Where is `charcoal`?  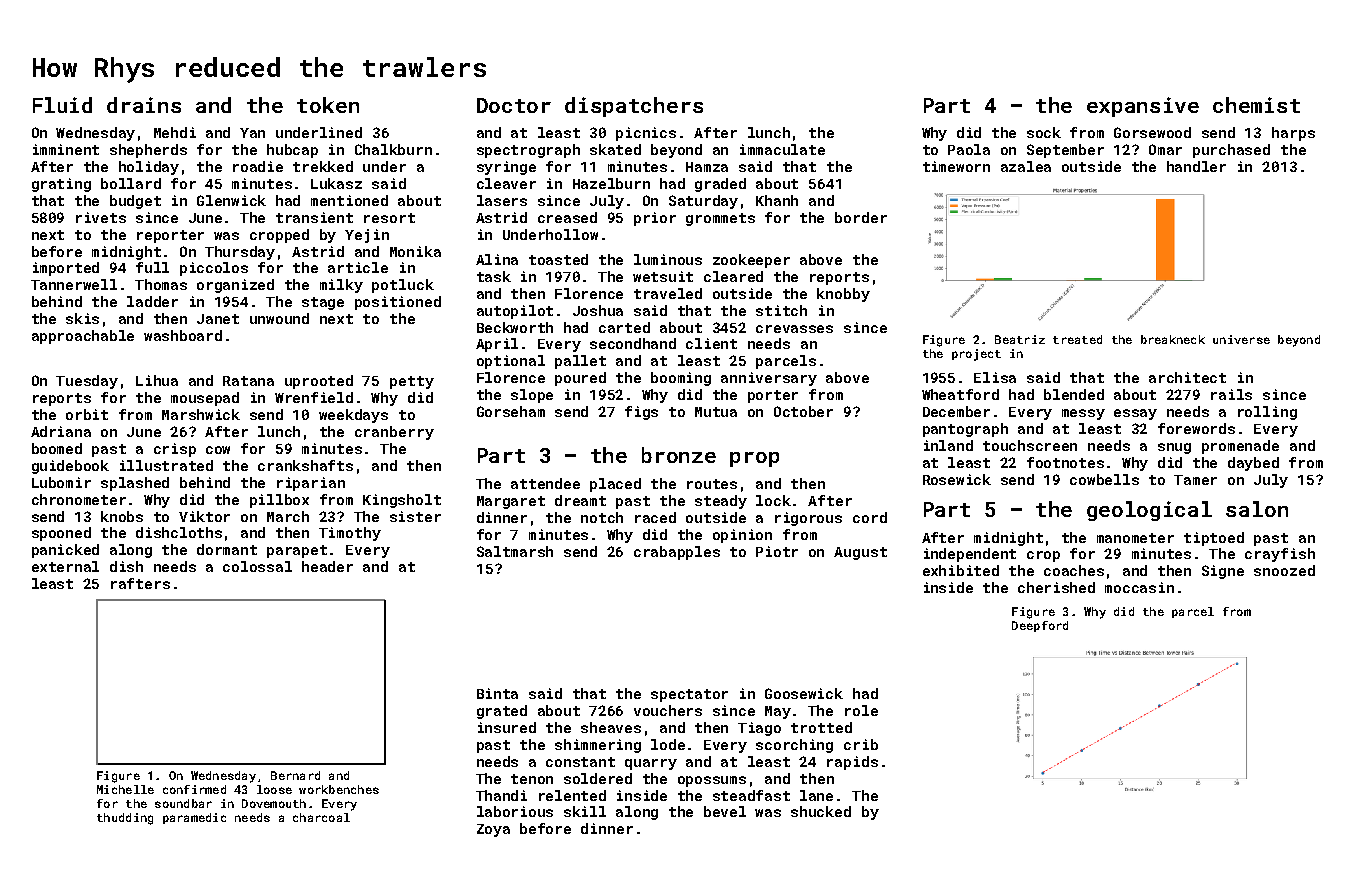 charcoal is located at coordinates (321, 817).
